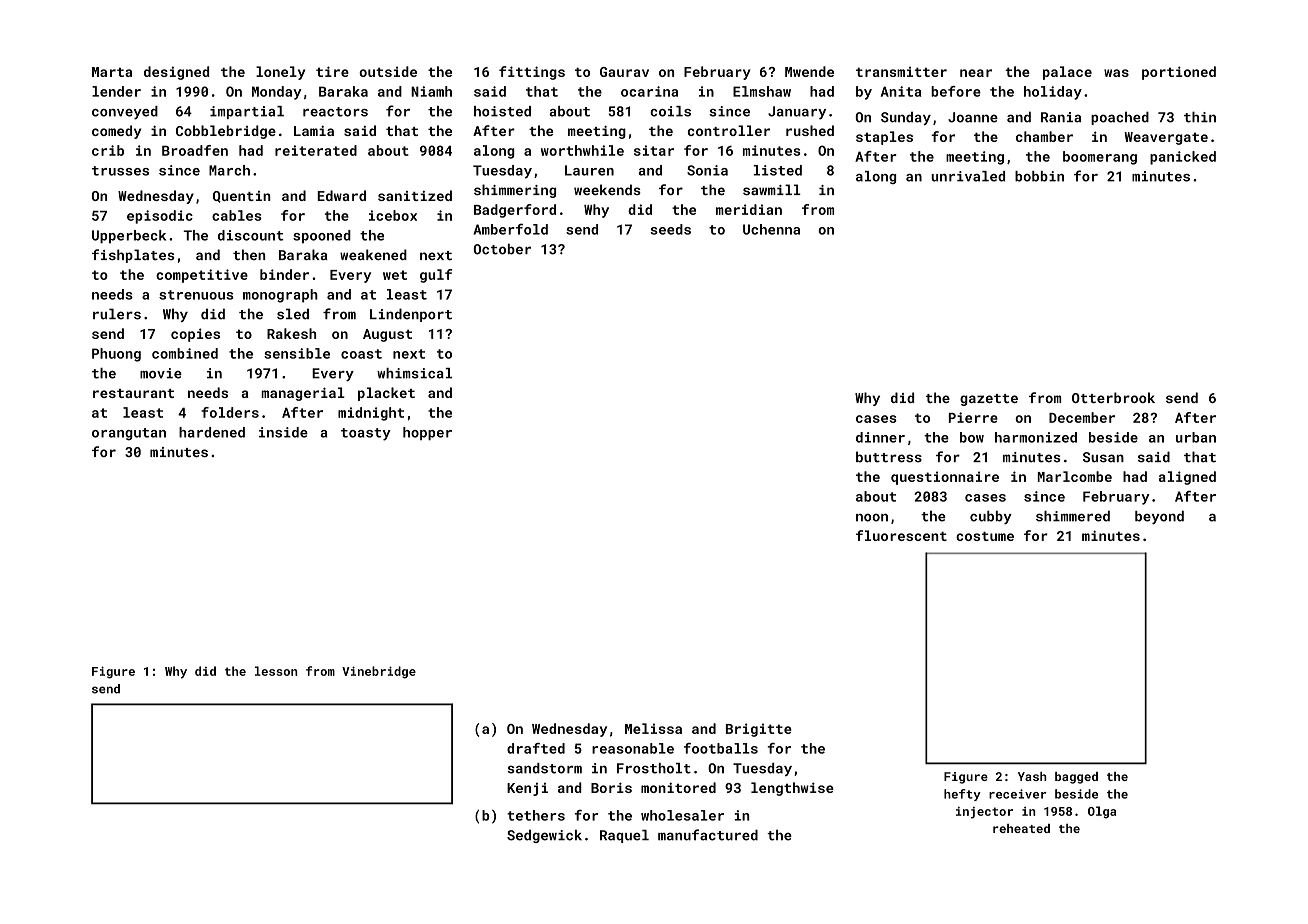 The height and width of the page is (924, 1308). Describe the element at coordinates (176, 73) in the page. I see `designed` at that location.
